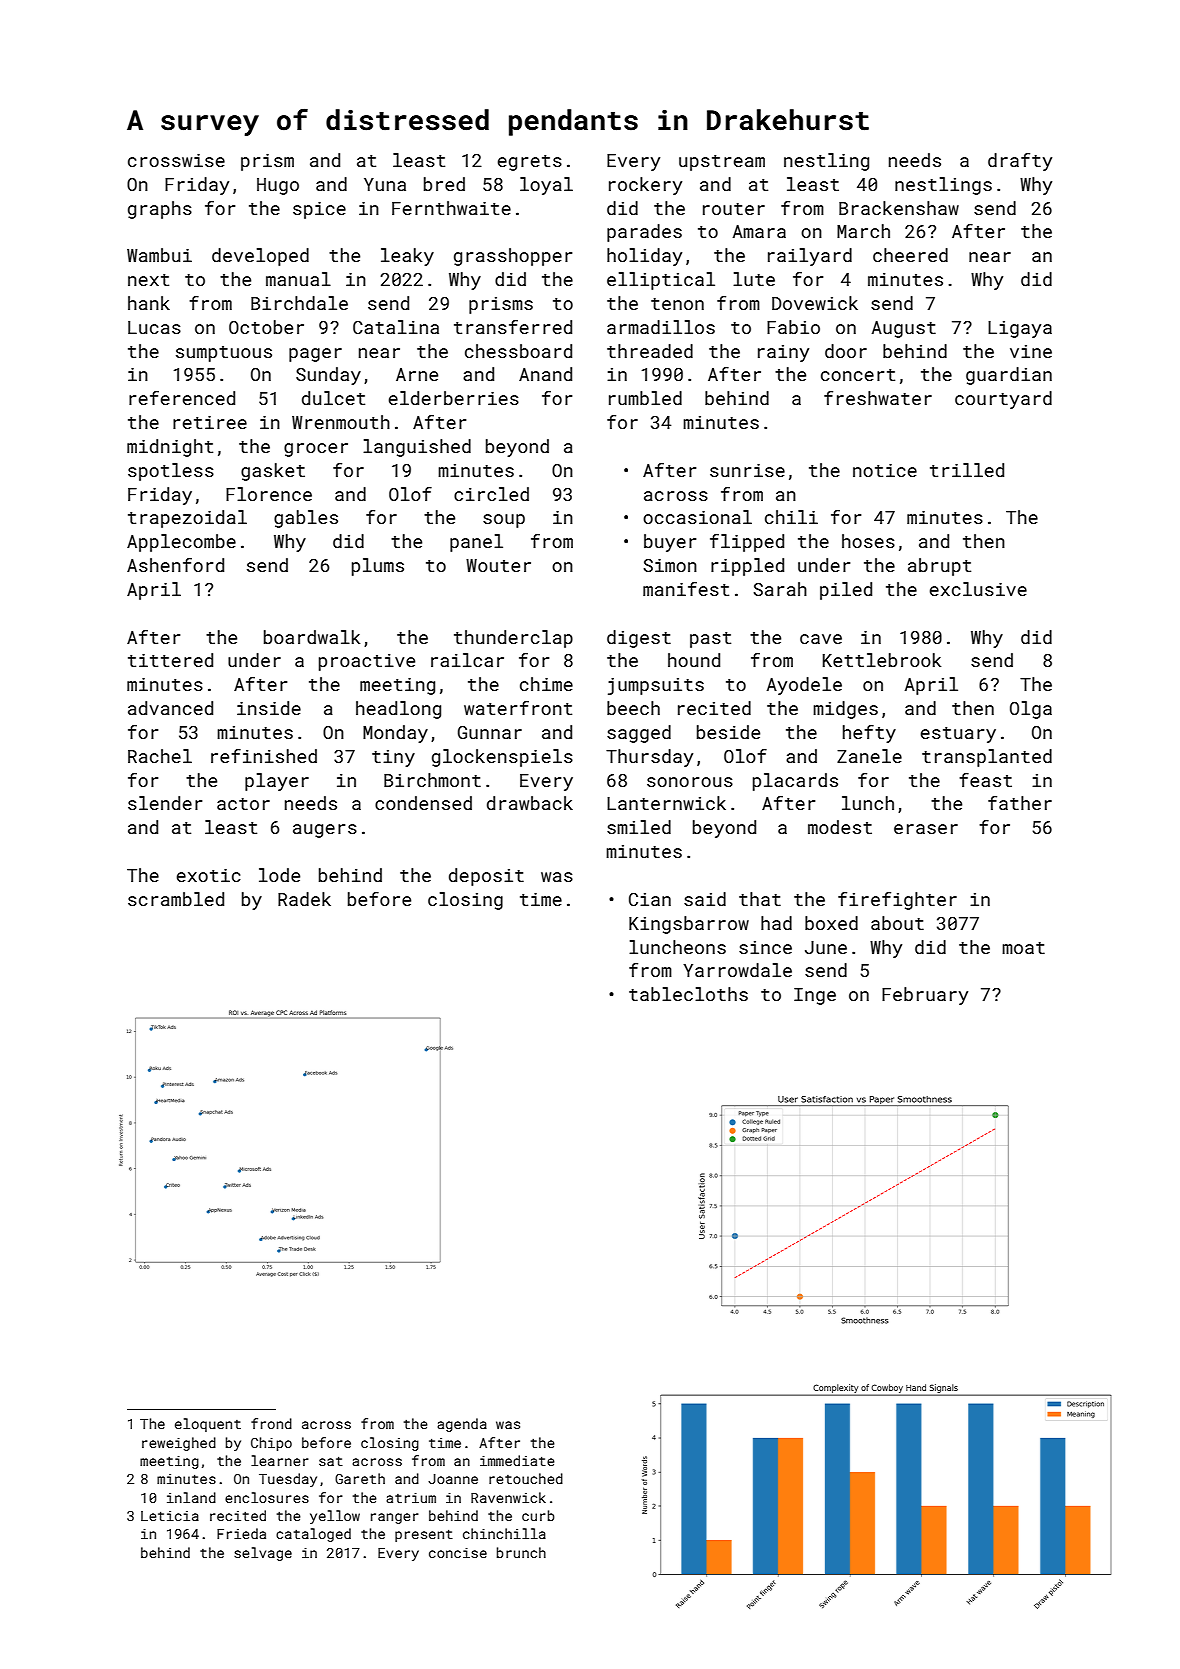  What do you see at coordinates (148, 280) in the image?
I see `next` at bounding box center [148, 280].
